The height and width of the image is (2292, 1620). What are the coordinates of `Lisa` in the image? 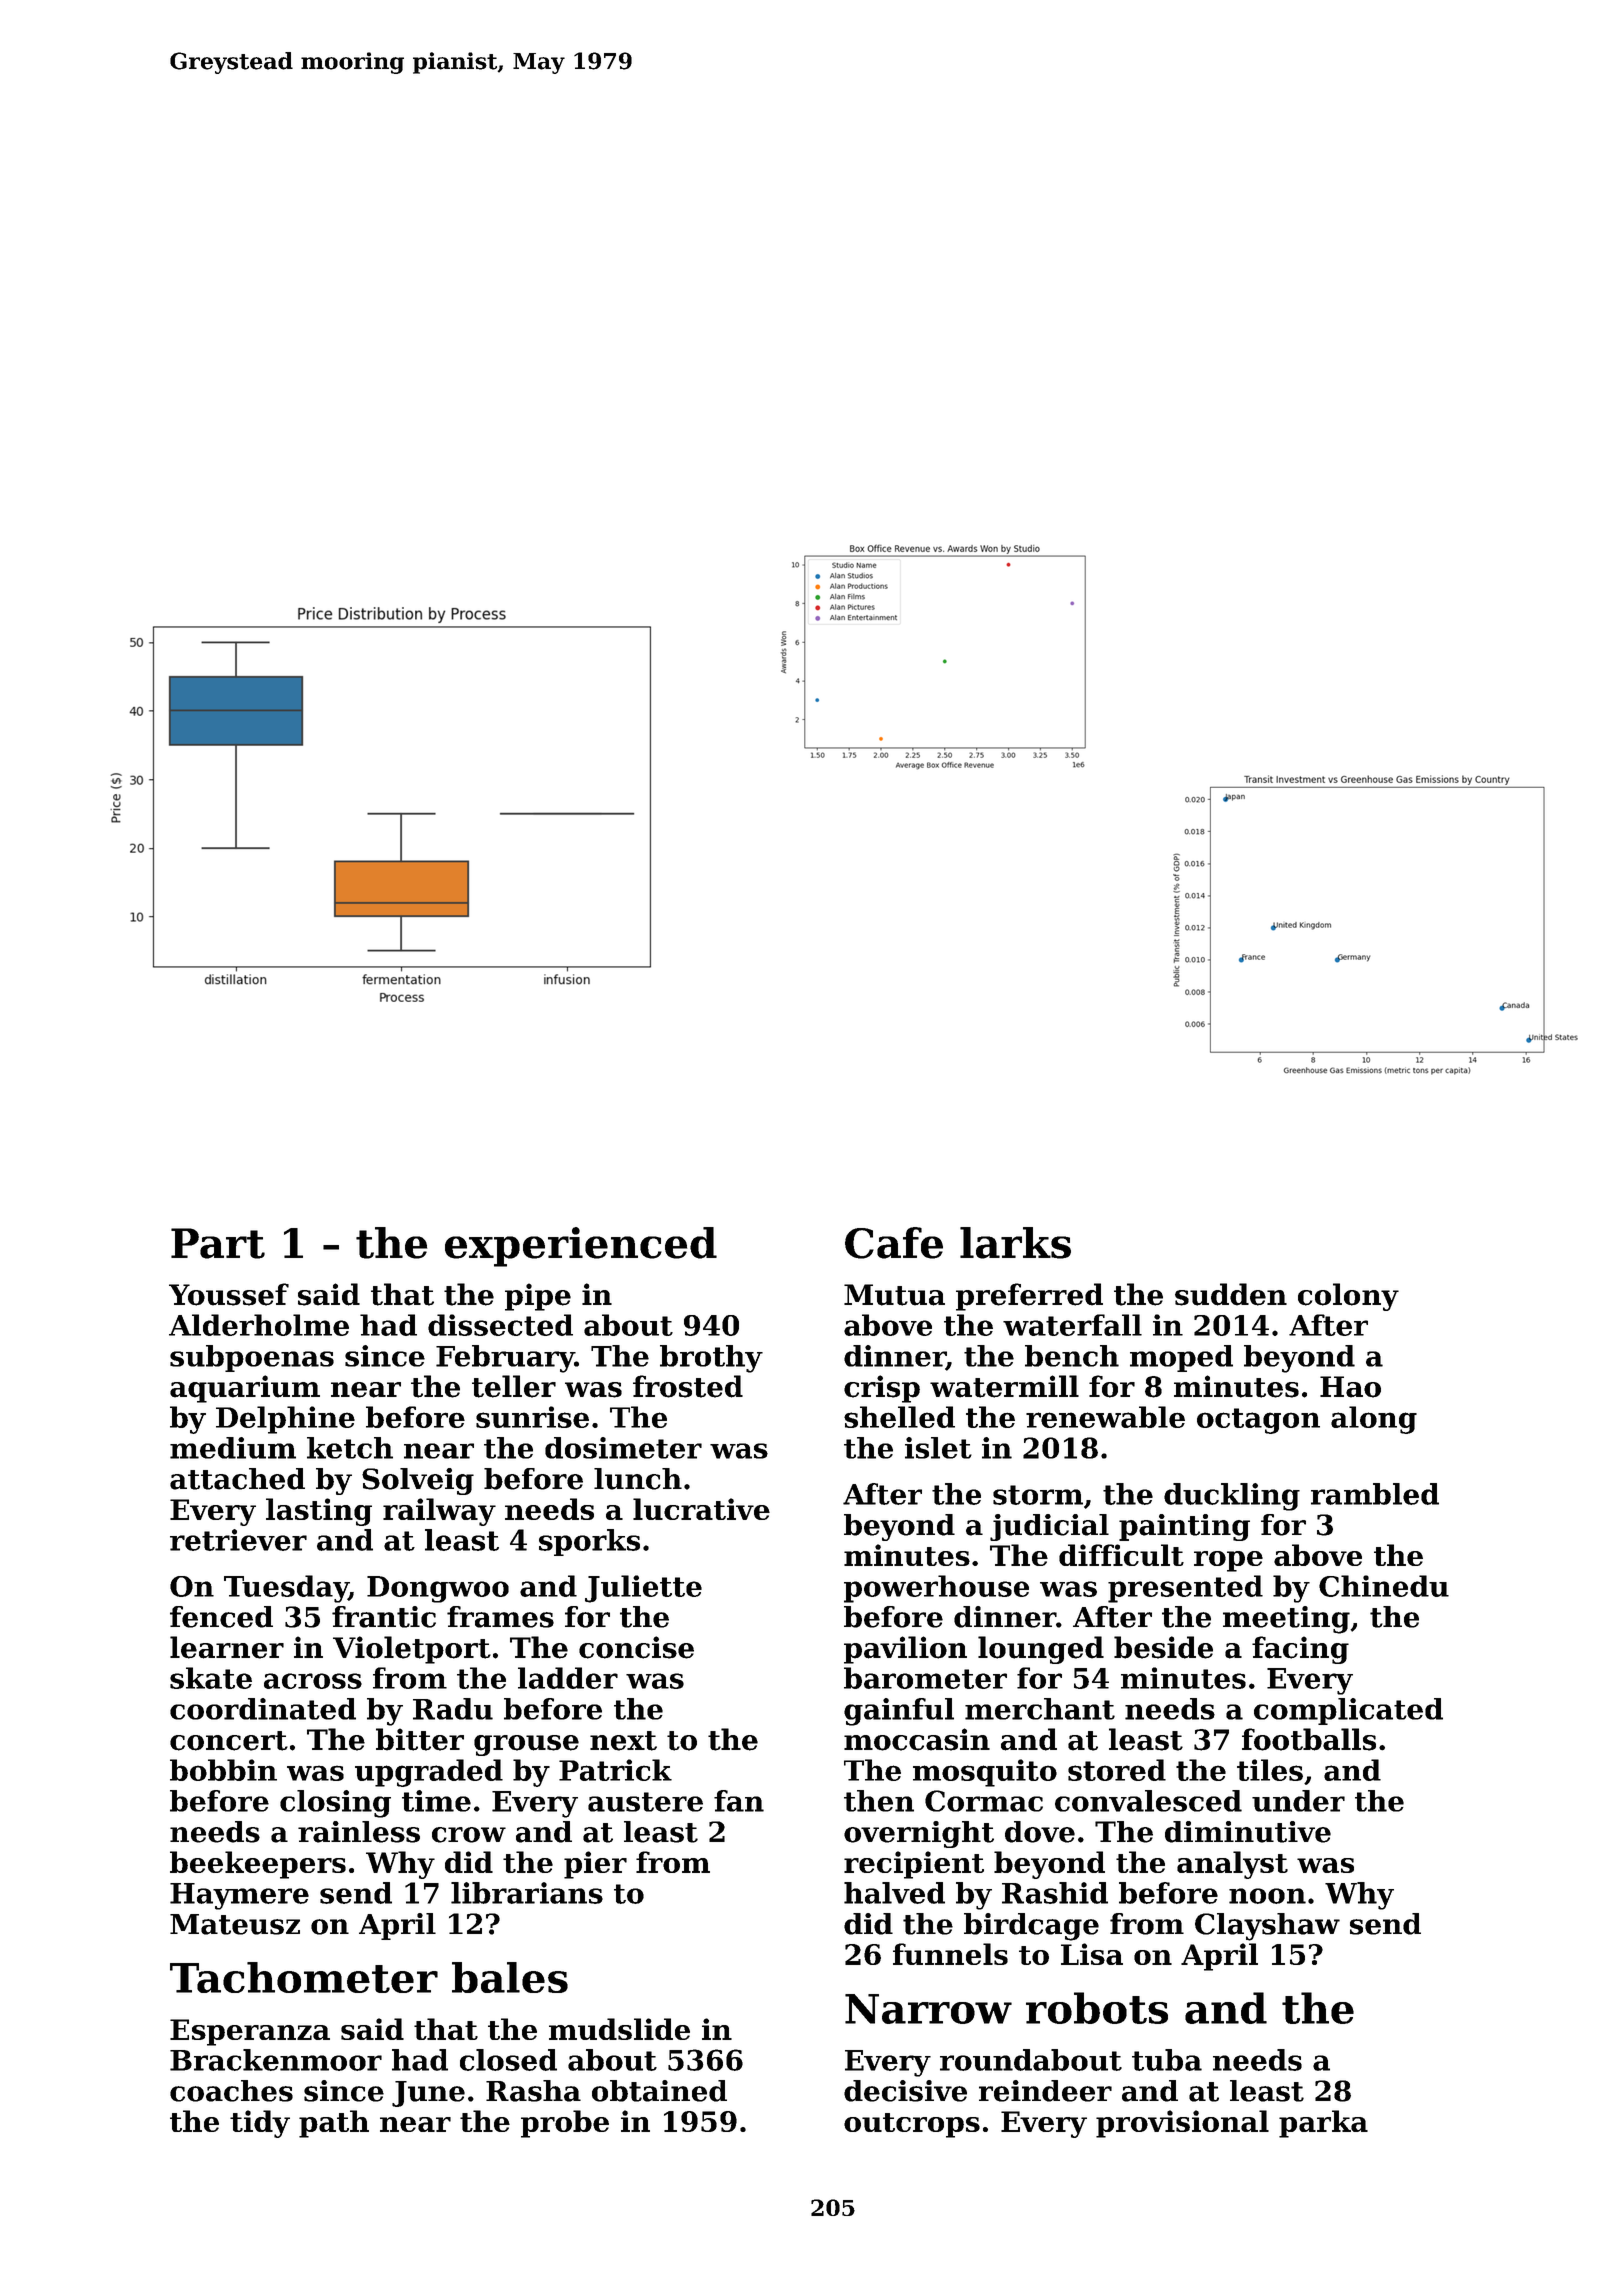 It's located at (1092, 1954).
